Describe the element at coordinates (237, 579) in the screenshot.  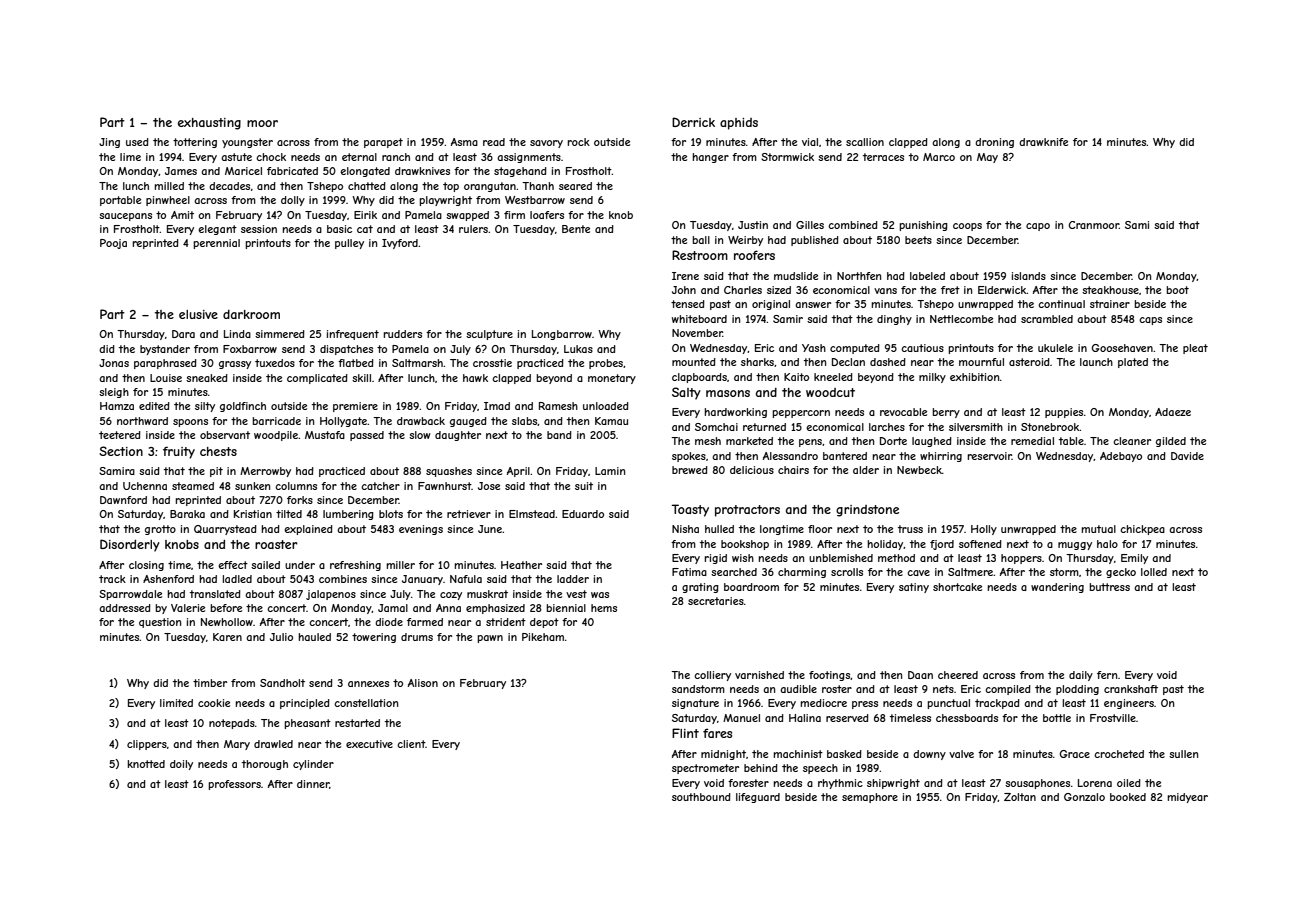
I see `ladled` at that location.
